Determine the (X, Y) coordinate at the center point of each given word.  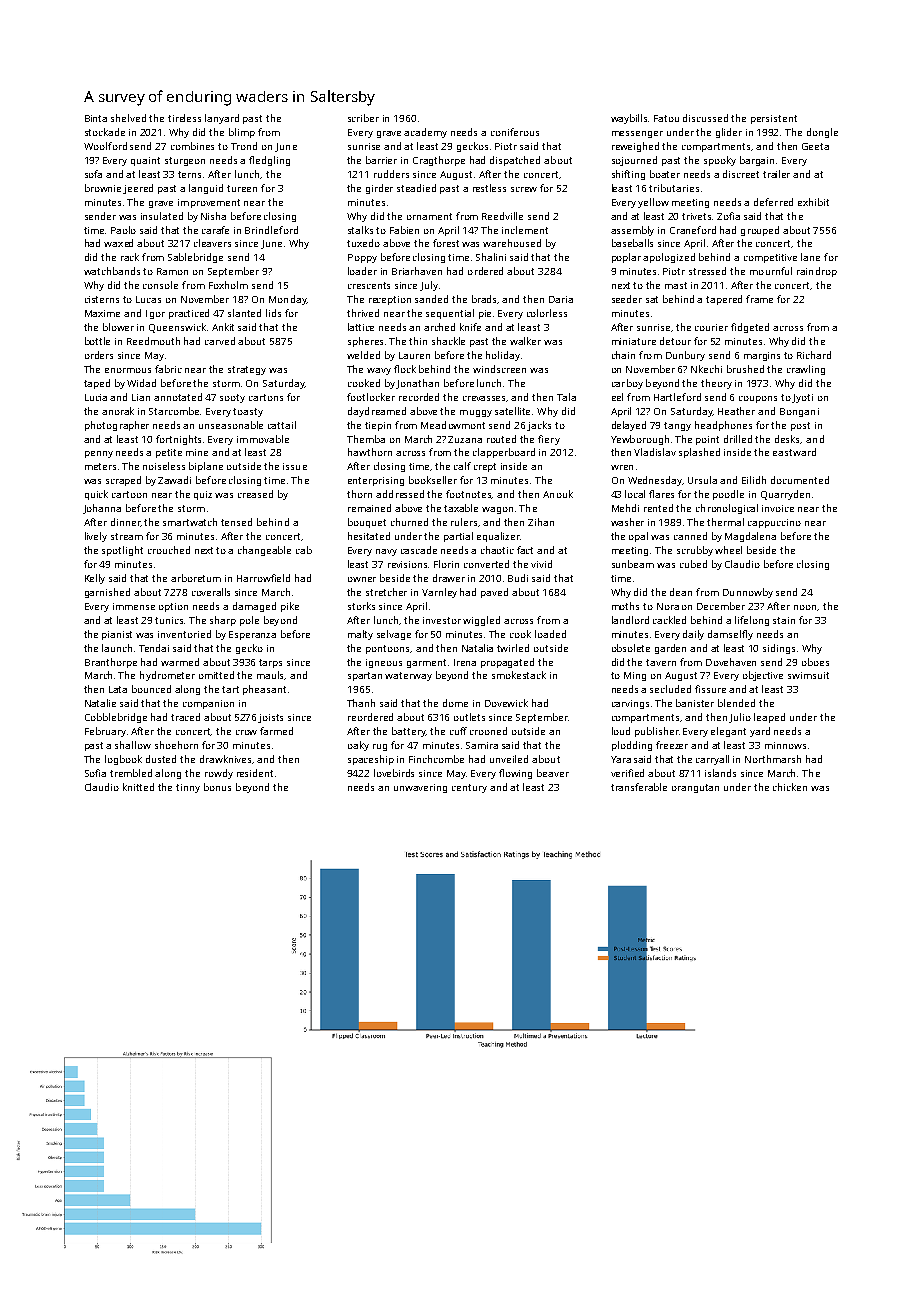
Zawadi (174, 480)
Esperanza (252, 635)
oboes (815, 662)
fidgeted (750, 328)
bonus (217, 787)
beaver (553, 773)
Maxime (102, 313)
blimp (242, 133)
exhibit (813, 202)
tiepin (378, 426)
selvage (394, 635)
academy (425, 133)
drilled (738, 439)
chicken (790, 787)
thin (418, 341)
